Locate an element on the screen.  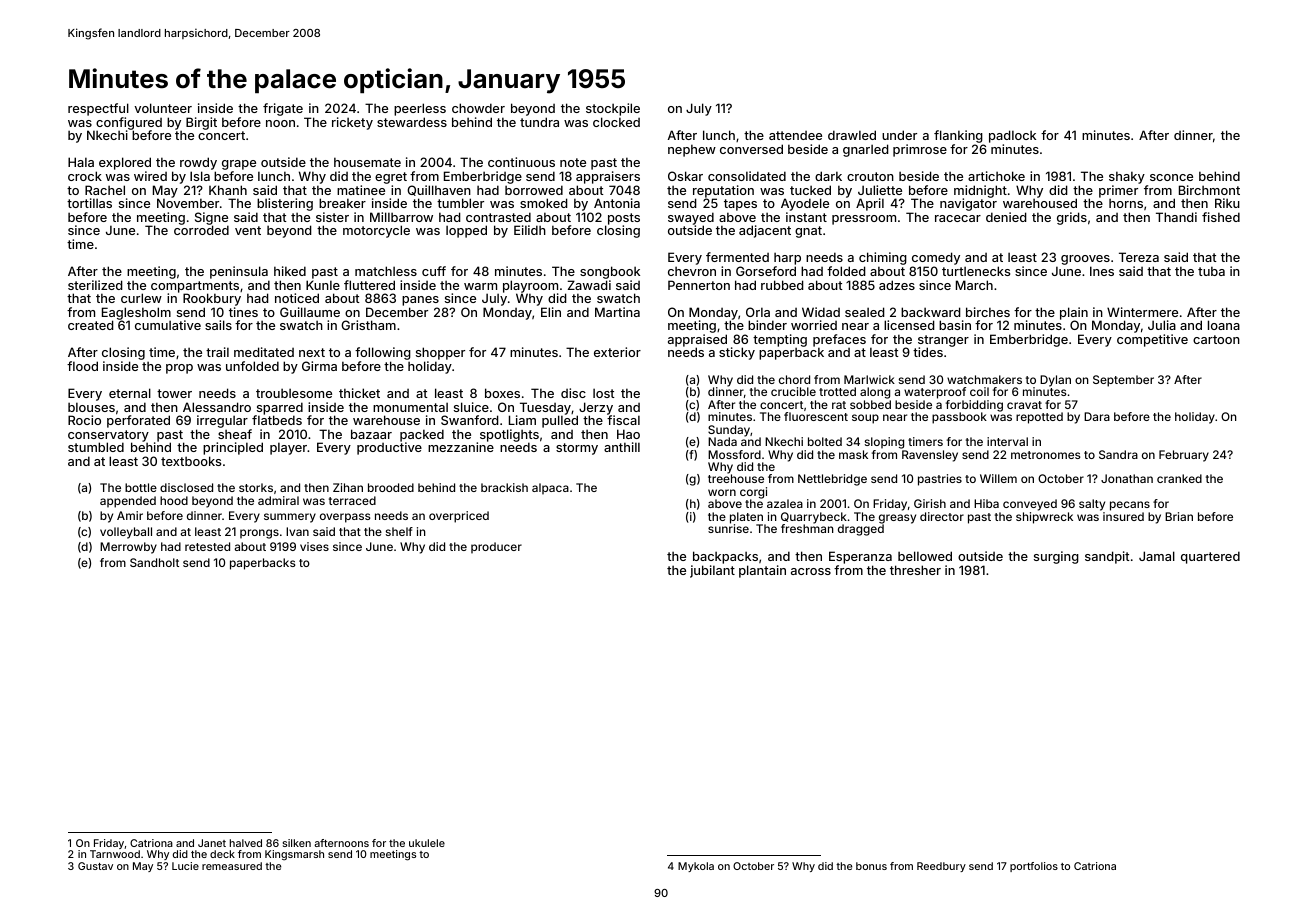
remeasured is located at coordinates (232, 866).
